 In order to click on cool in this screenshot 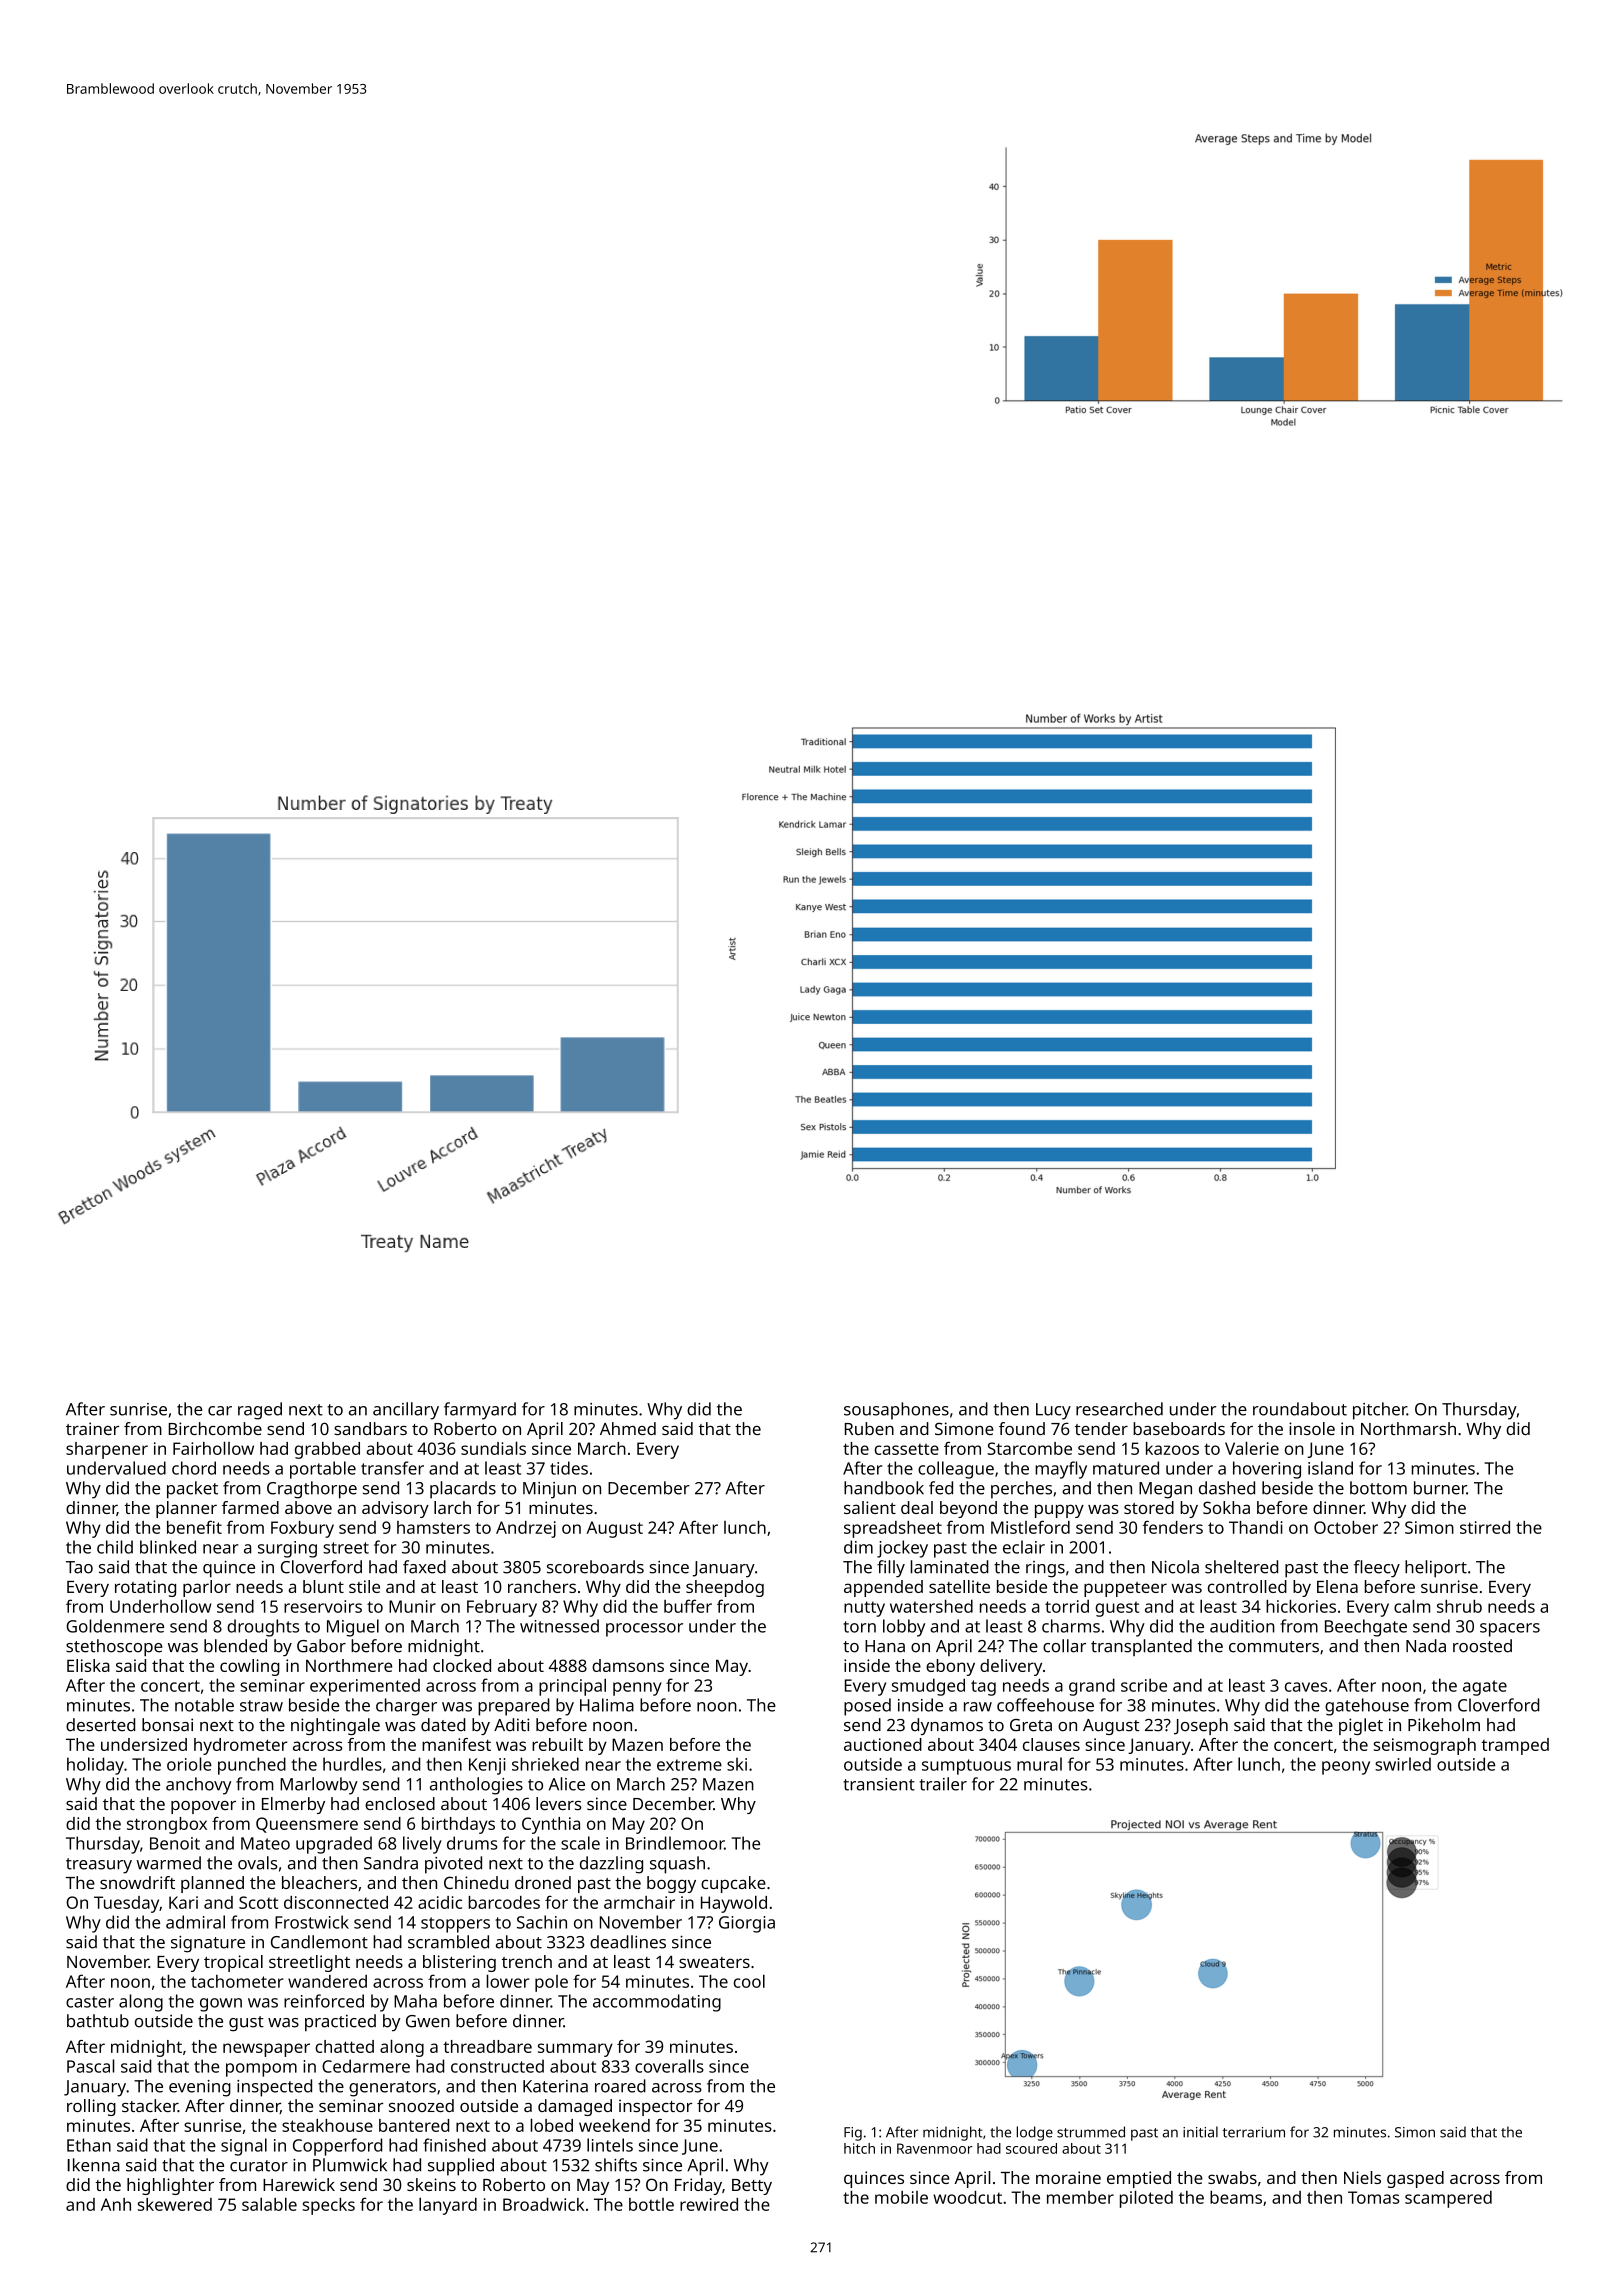, I will do `click(749, 1981)`.
